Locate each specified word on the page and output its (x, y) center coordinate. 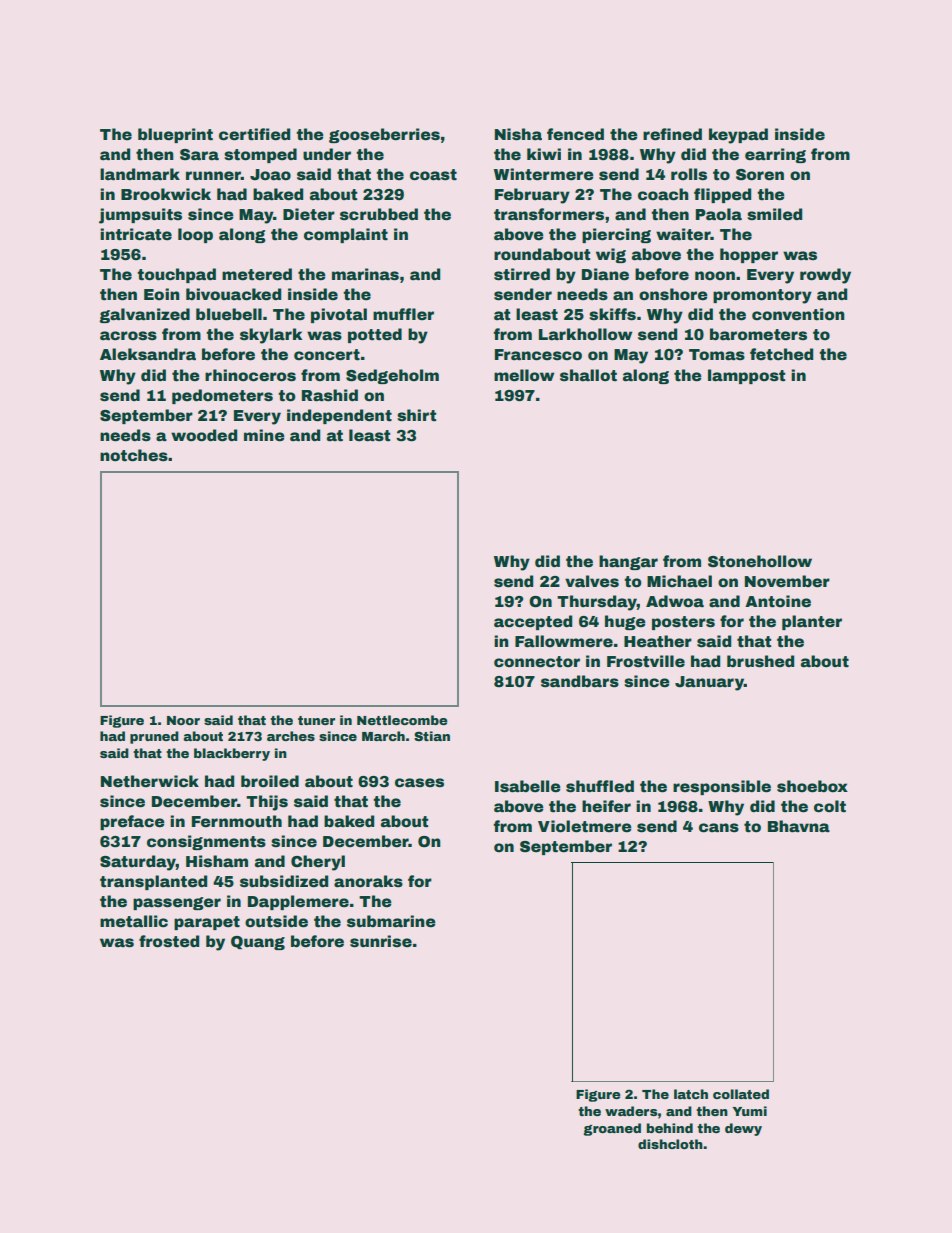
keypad (738, 136)
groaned (612, 1129)
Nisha (518, 134)
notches (134, 455)
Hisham (217, 861)
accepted (533, 622)
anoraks (368, 881)
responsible (722, 787)
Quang (258, 943)
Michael (679, 581)
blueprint (175, 135)
